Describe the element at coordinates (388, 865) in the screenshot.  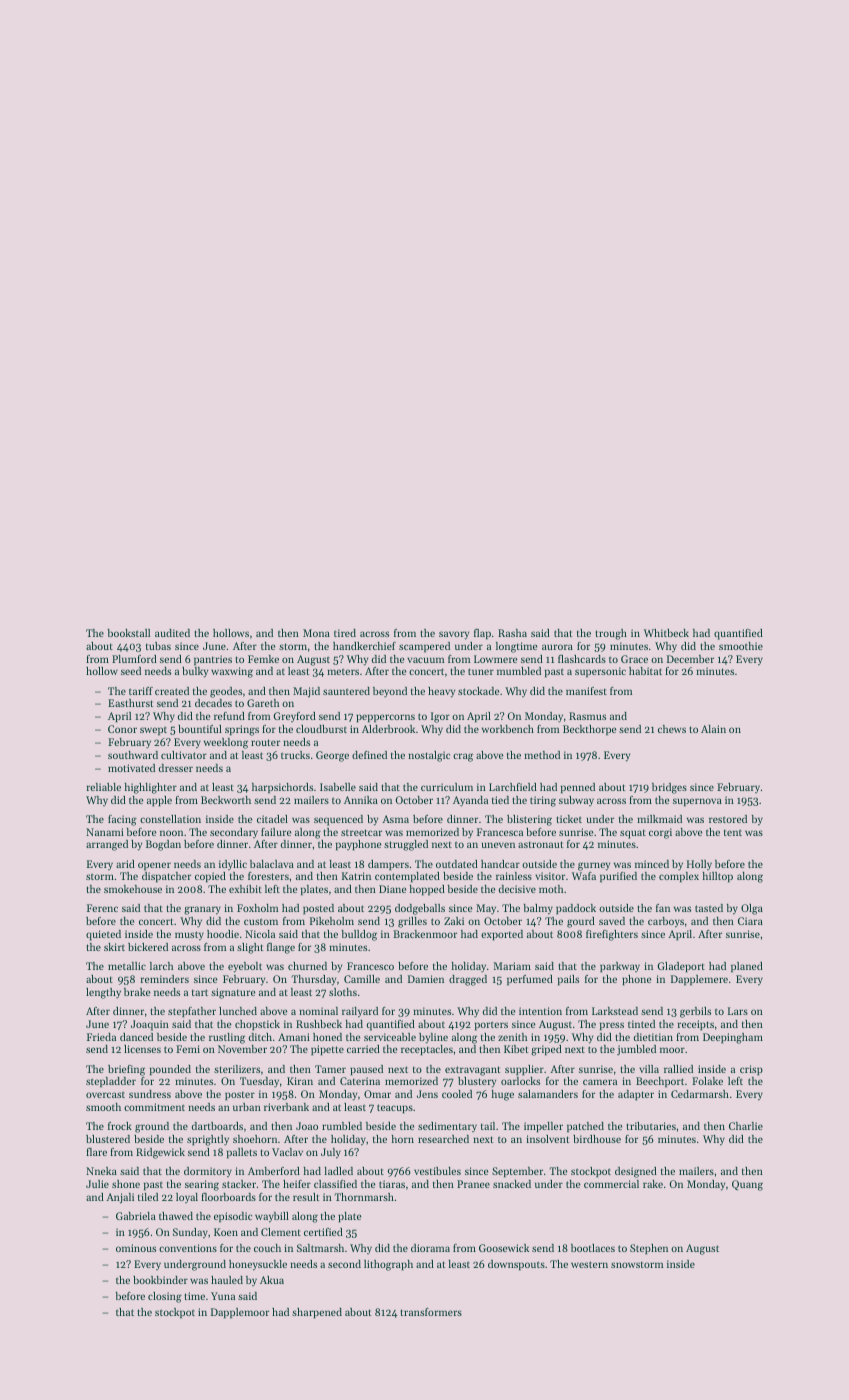
I see `dampers` at that location.
